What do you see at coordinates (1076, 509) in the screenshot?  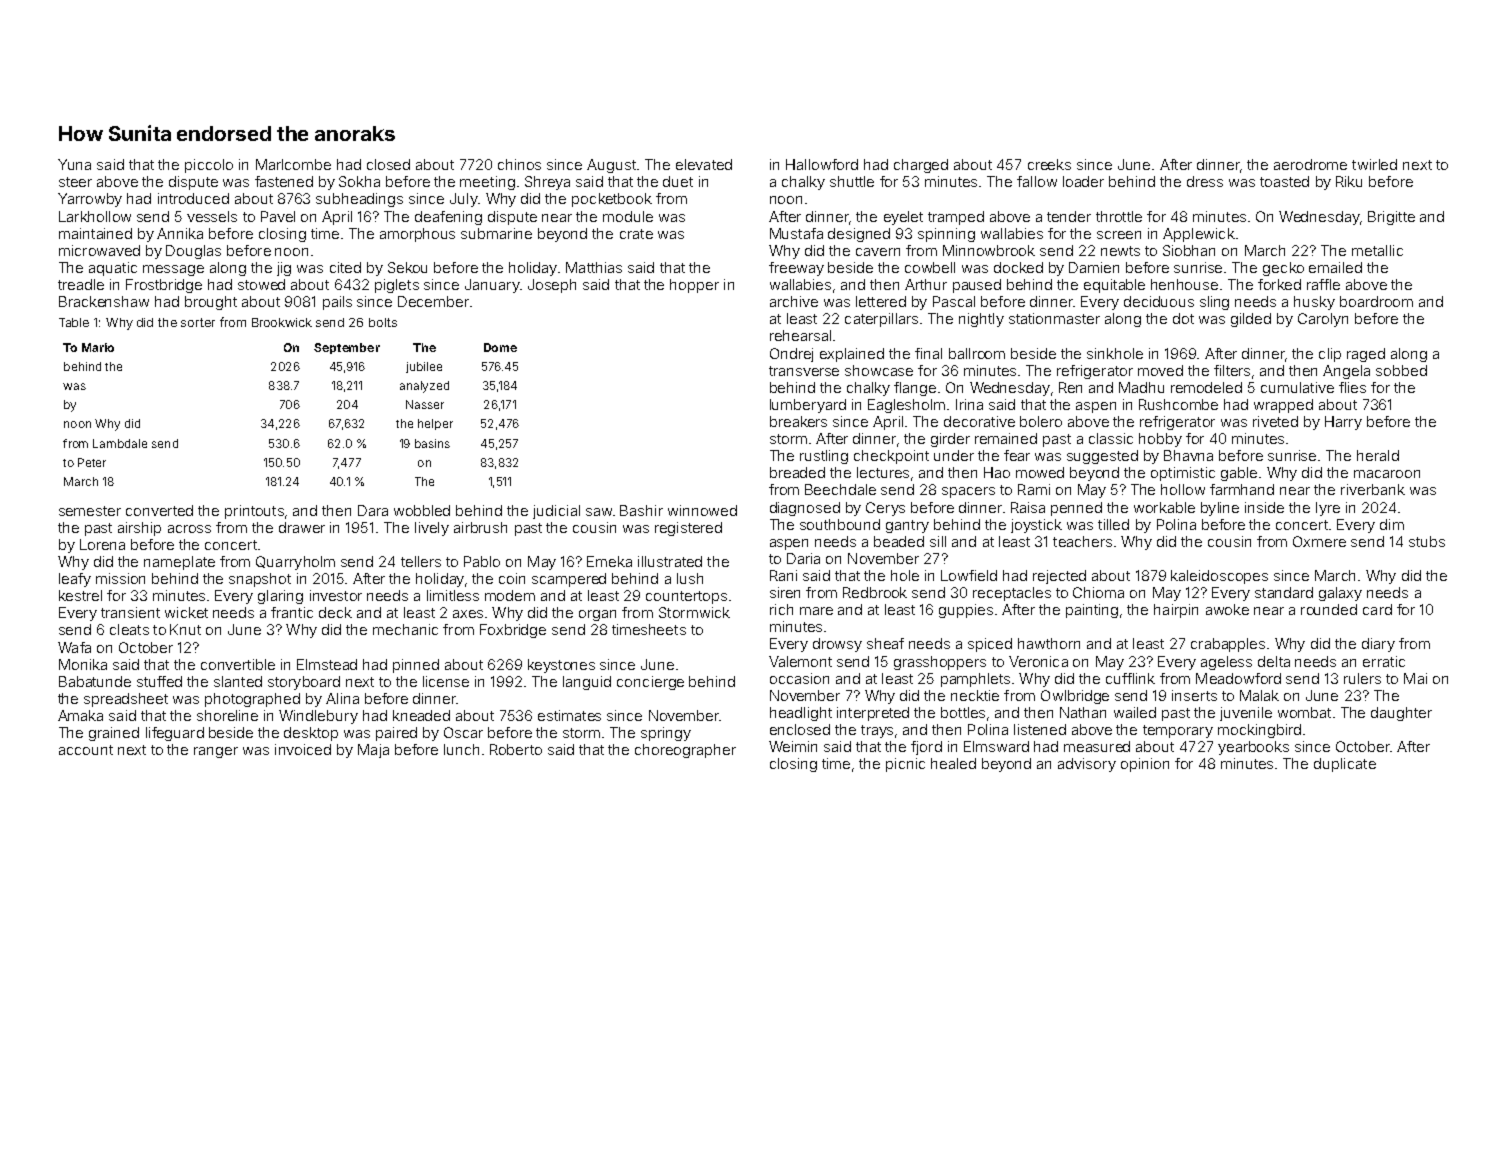 I see `penned` at bounding box center [1076, 509].
